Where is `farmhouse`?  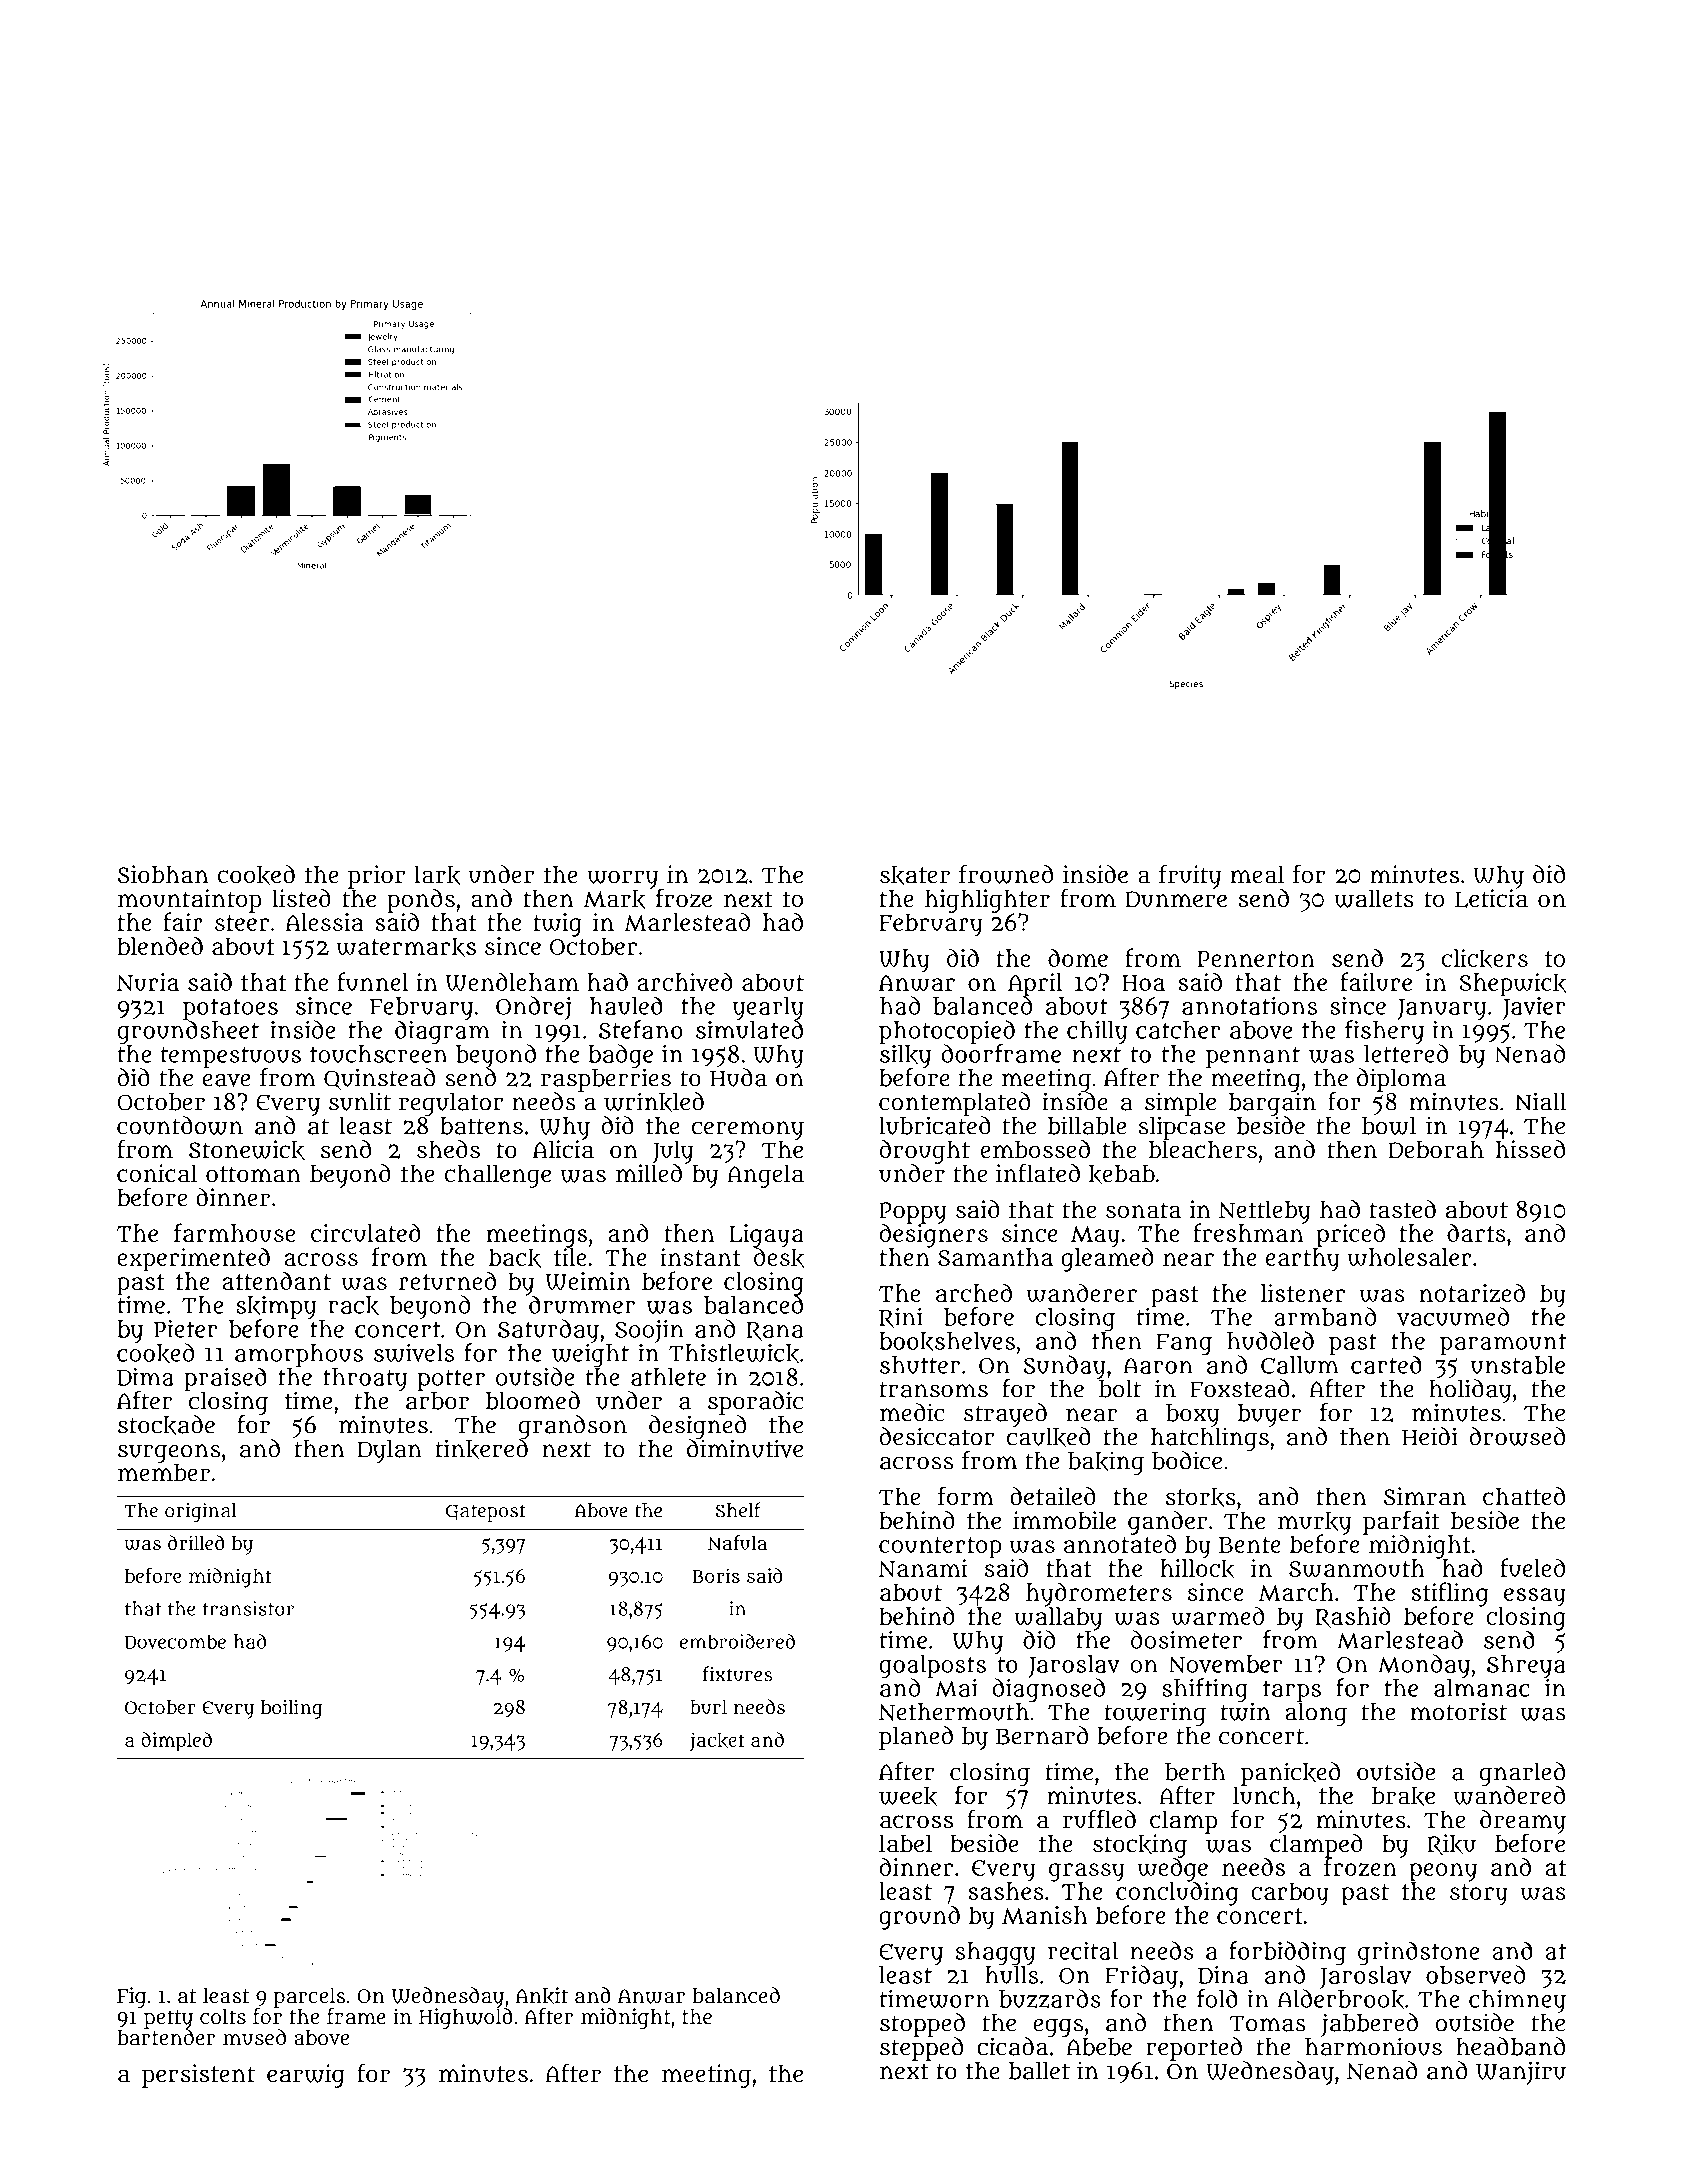 farmhouse is located at coordinates (234, 1232).
